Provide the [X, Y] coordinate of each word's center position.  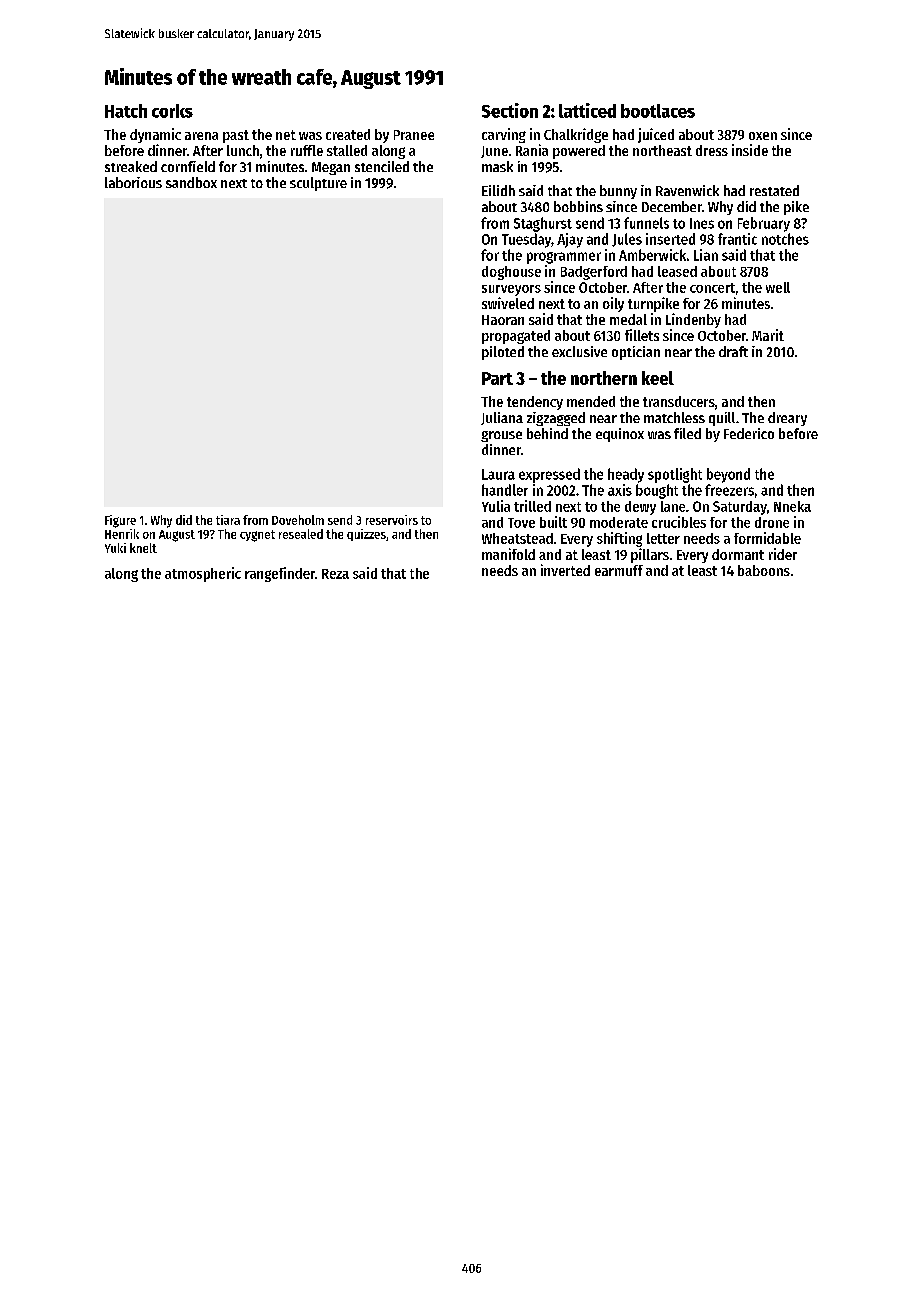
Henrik [122, 534]
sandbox [191, 182]
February [764, 224]
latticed [587, 110]
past [236, 136]
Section [510, 110]
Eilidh [498, 190]
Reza [335, 574]
